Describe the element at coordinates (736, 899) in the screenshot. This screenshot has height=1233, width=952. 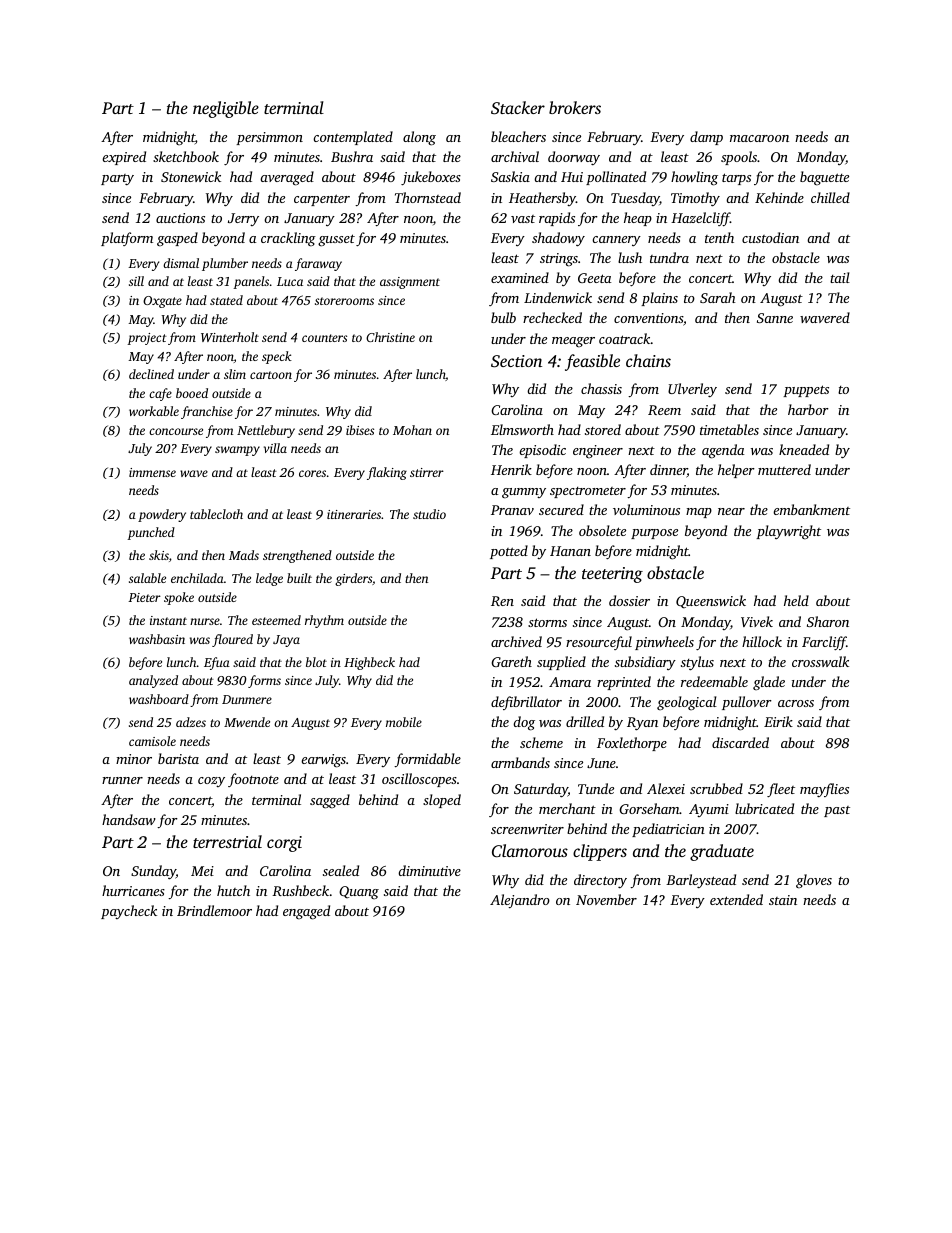
I see `extended` at that location.
